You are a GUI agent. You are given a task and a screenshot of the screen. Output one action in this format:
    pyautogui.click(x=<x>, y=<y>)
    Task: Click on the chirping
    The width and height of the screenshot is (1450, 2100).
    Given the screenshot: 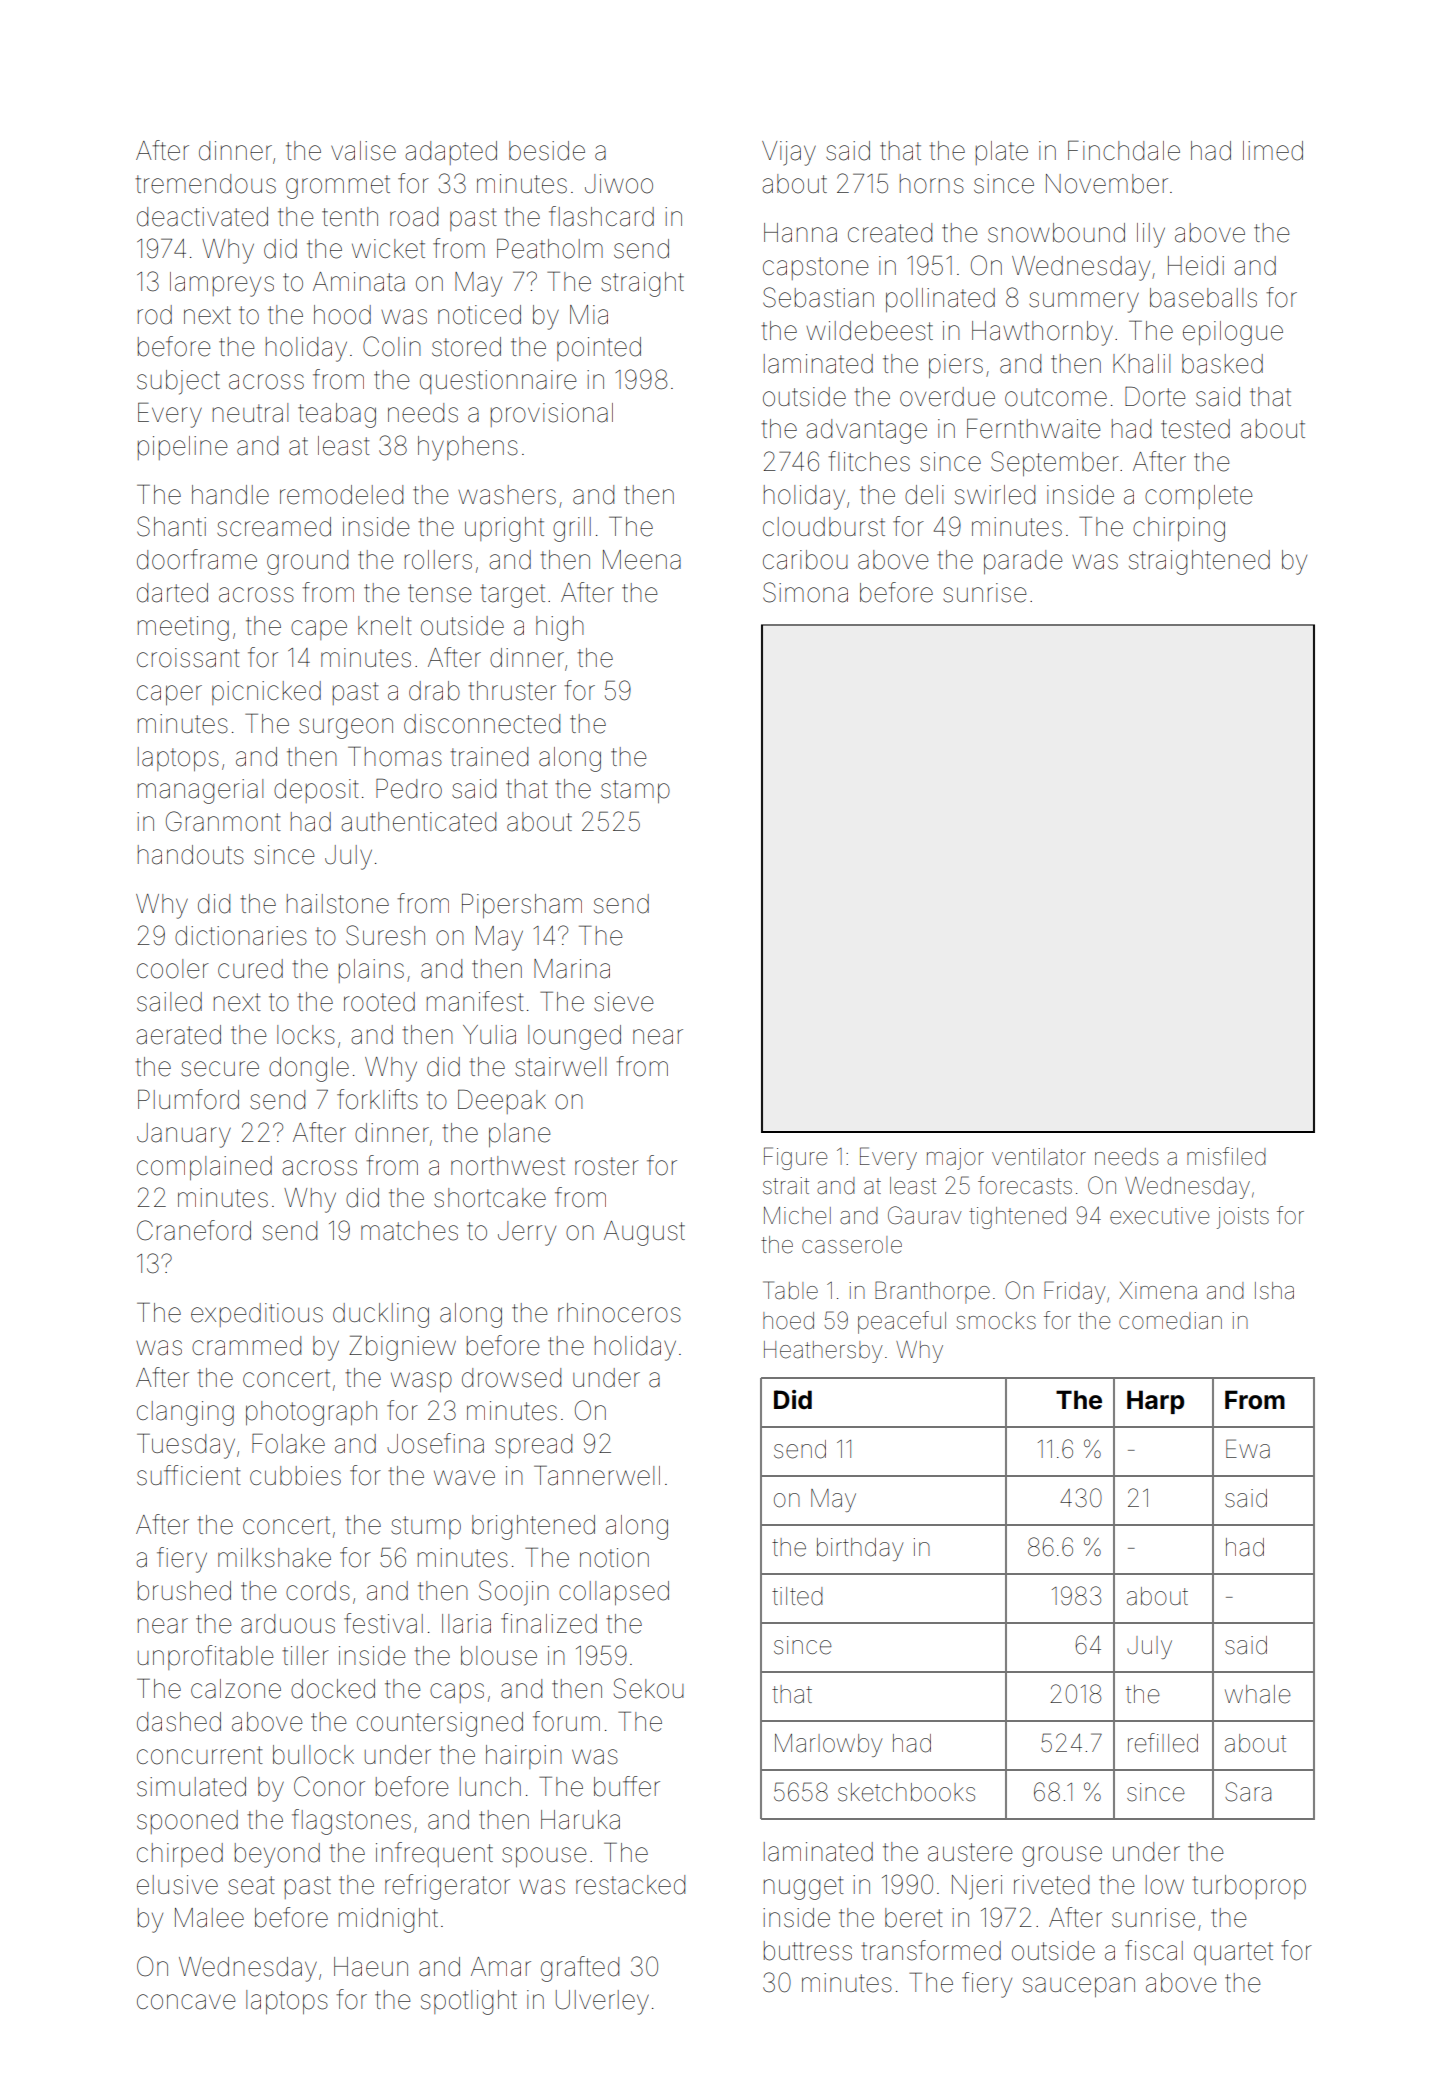 What is the action you would take?
    pyautogui.click(x=1179, y=529)
